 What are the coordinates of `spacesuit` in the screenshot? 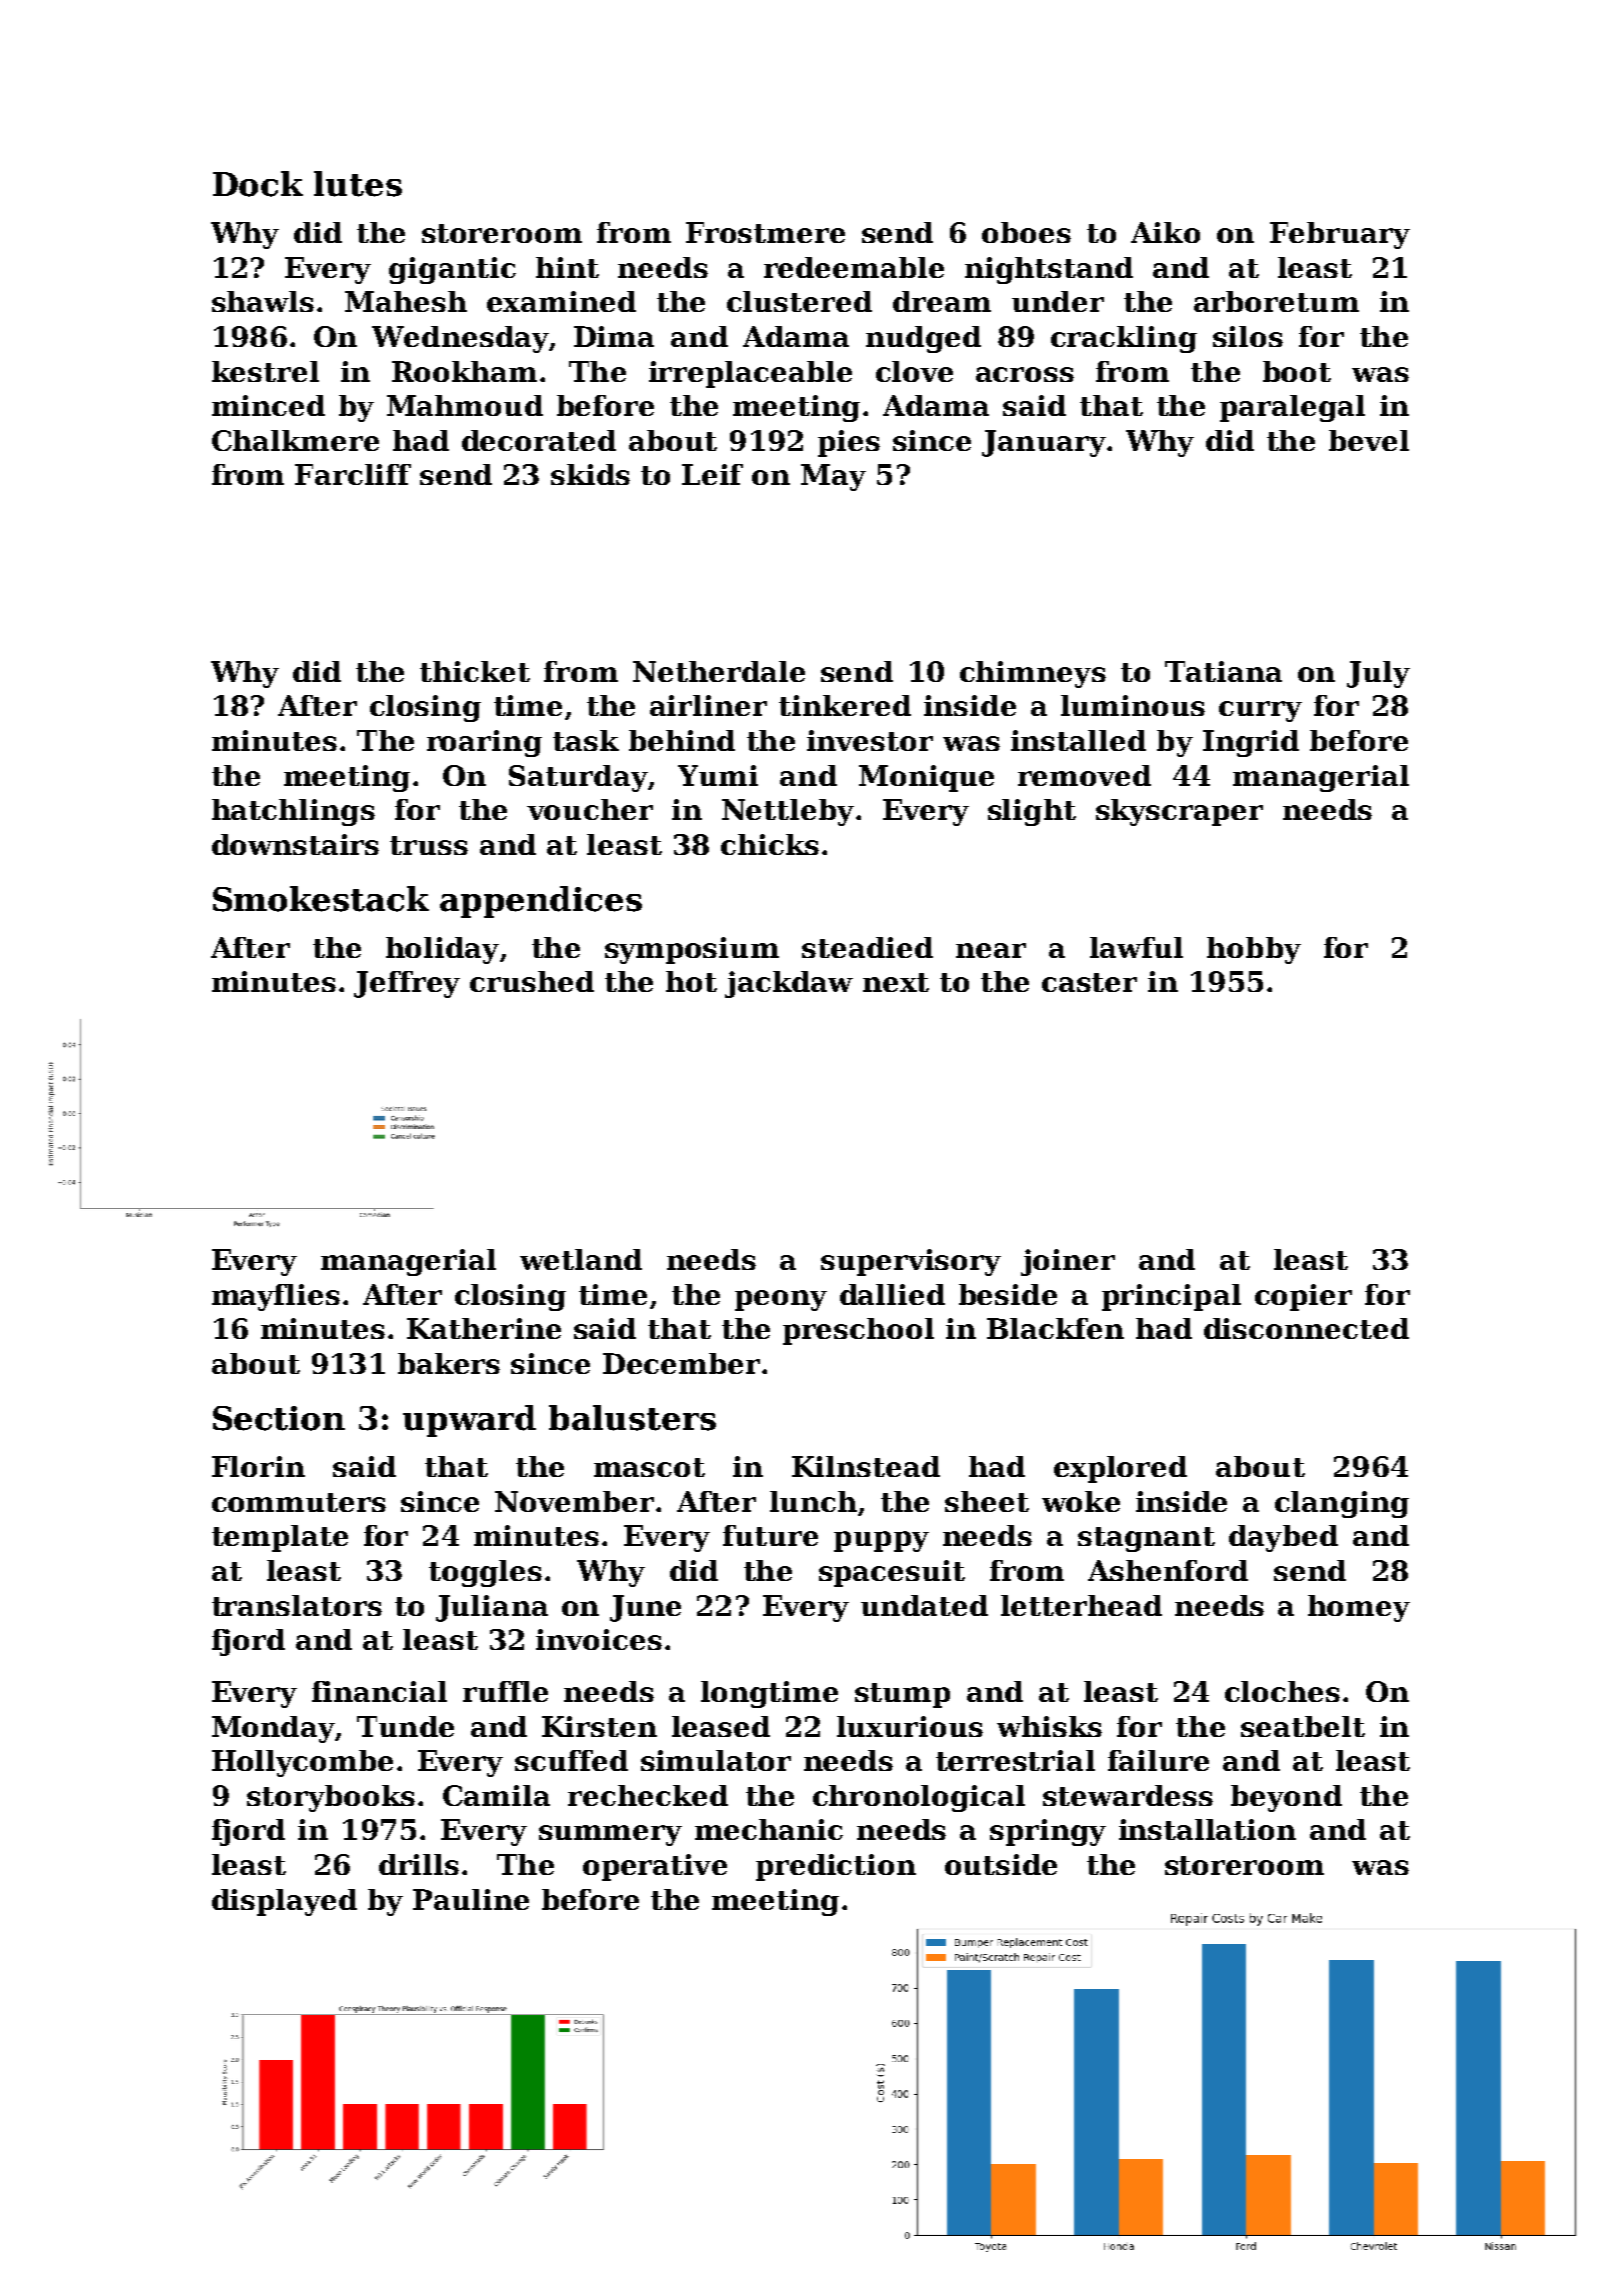 It's located at (892, 1573).
